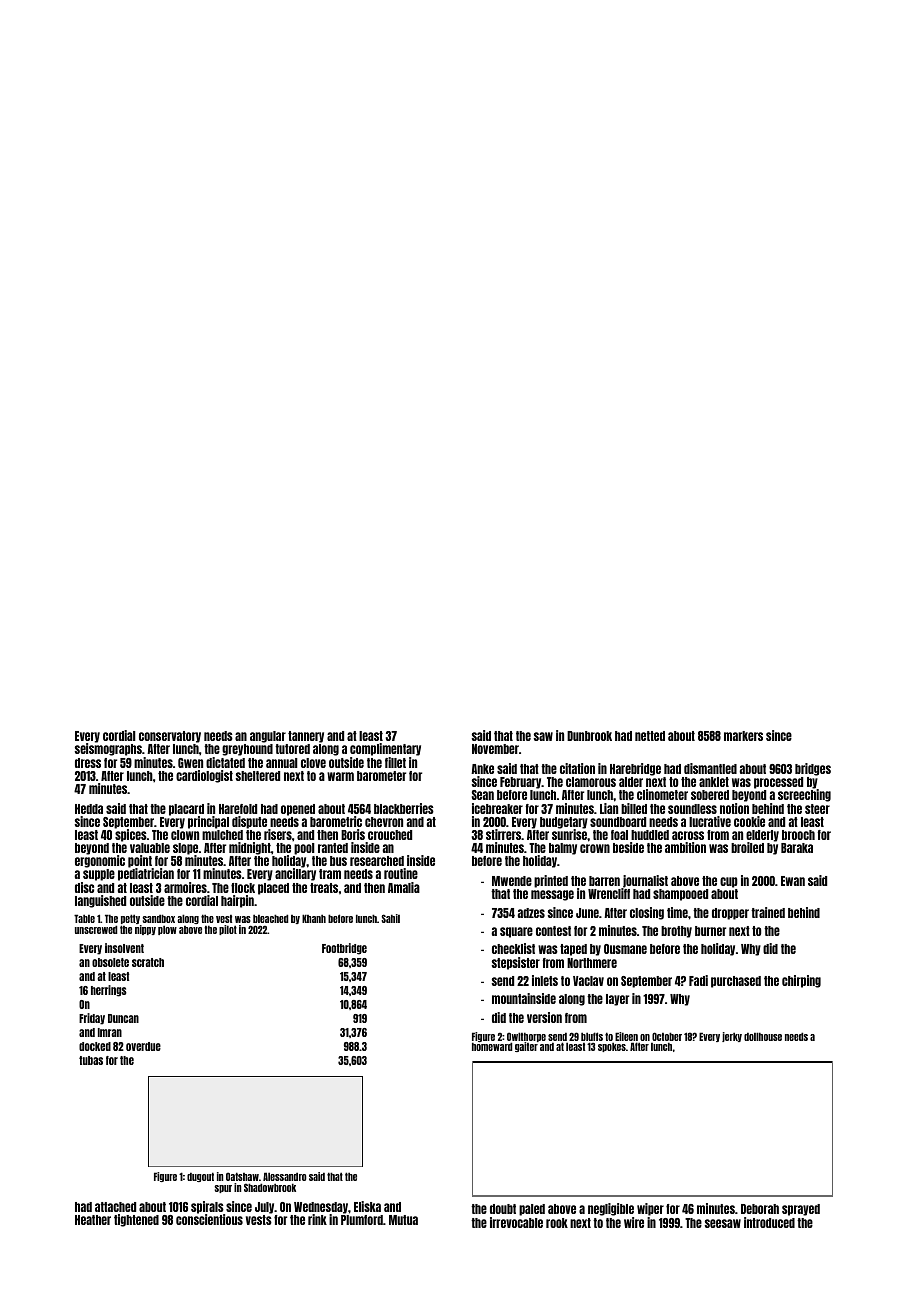  Describe the element at coordinates (109, 991) in the screenshot. I see `herrings` at that location.
